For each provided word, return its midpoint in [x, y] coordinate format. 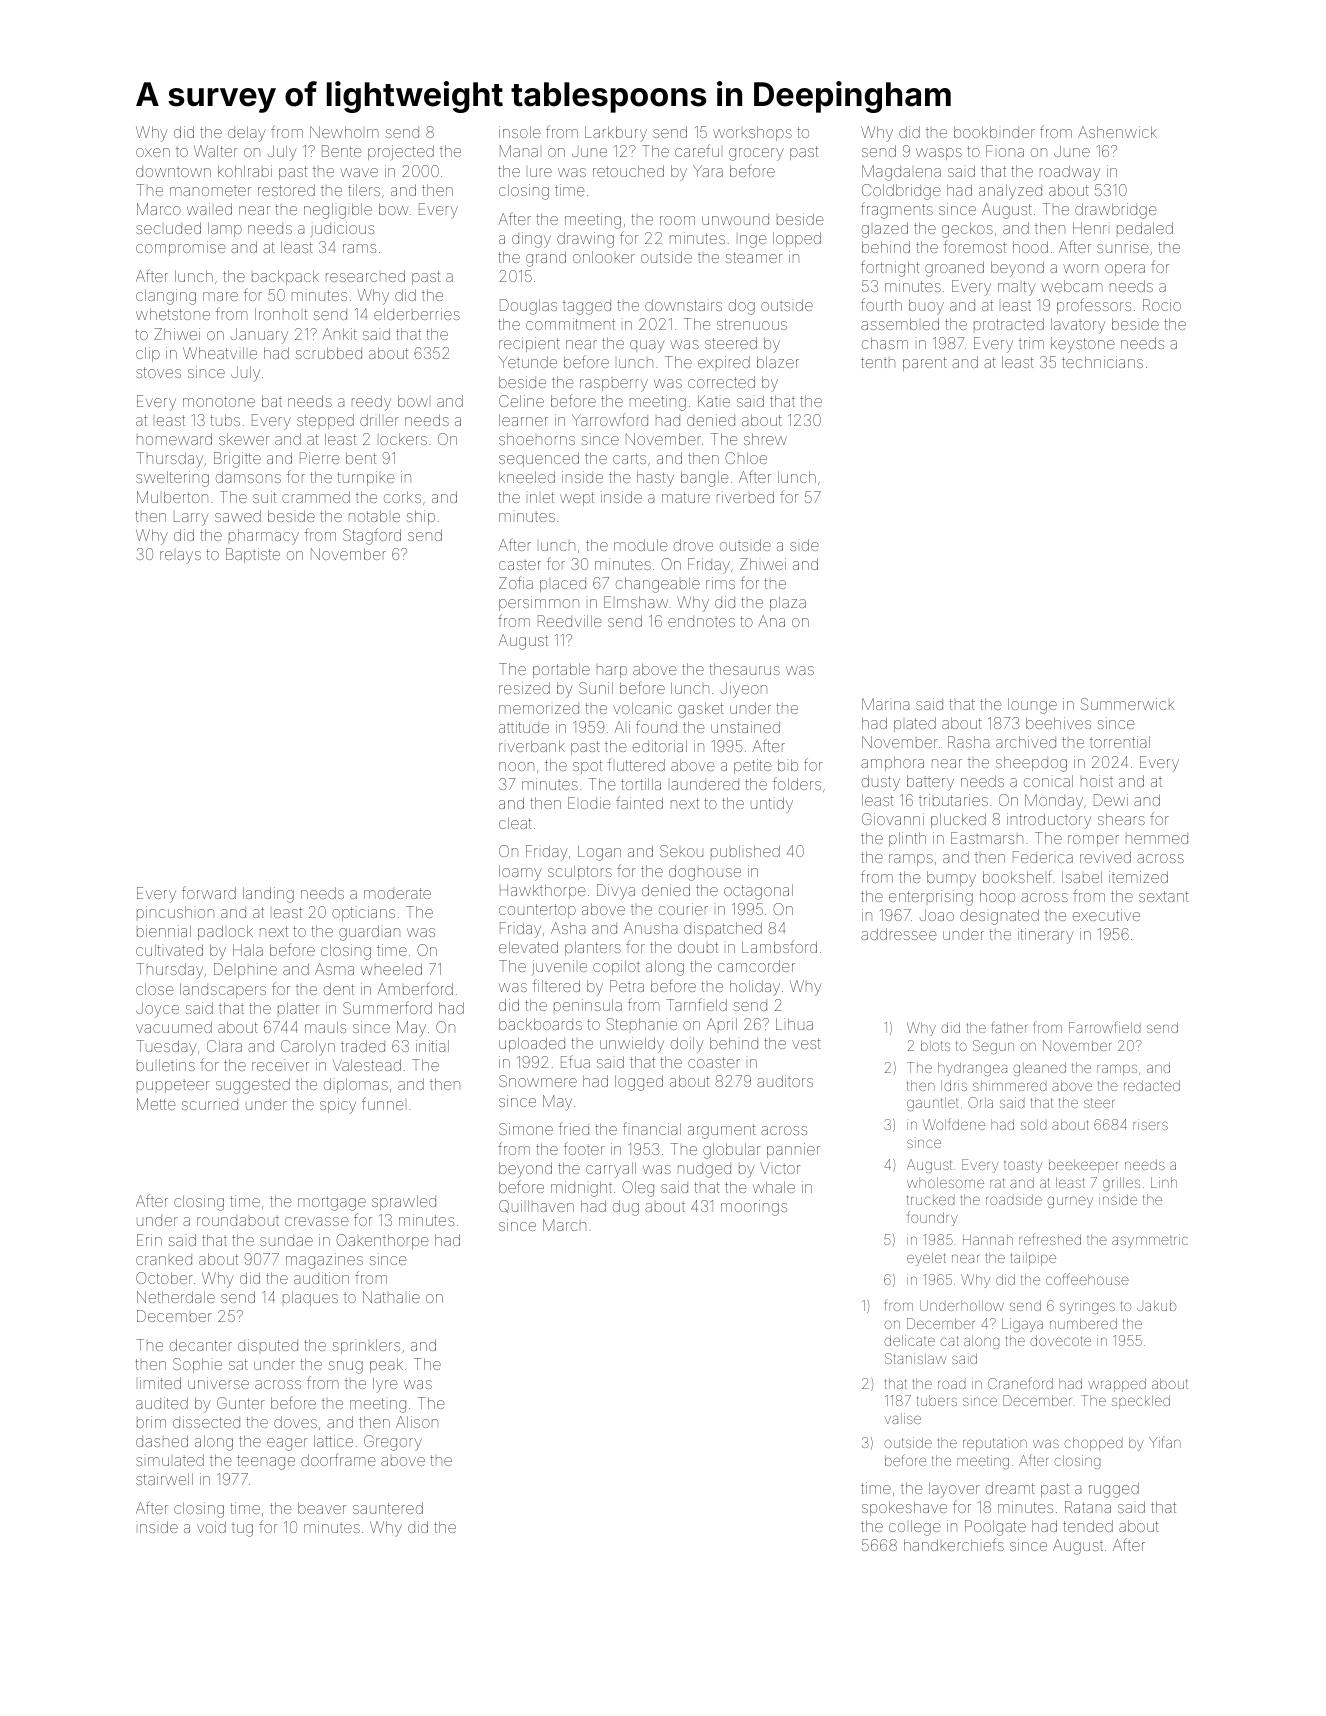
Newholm [344, 132]
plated [915, 724]
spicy [338, 1106]
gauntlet [932, 1104]
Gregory [393, 1443]
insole [520, 132]
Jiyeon [744, 690]
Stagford [372, 536]
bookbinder [994, 132]
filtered [556, 985]
